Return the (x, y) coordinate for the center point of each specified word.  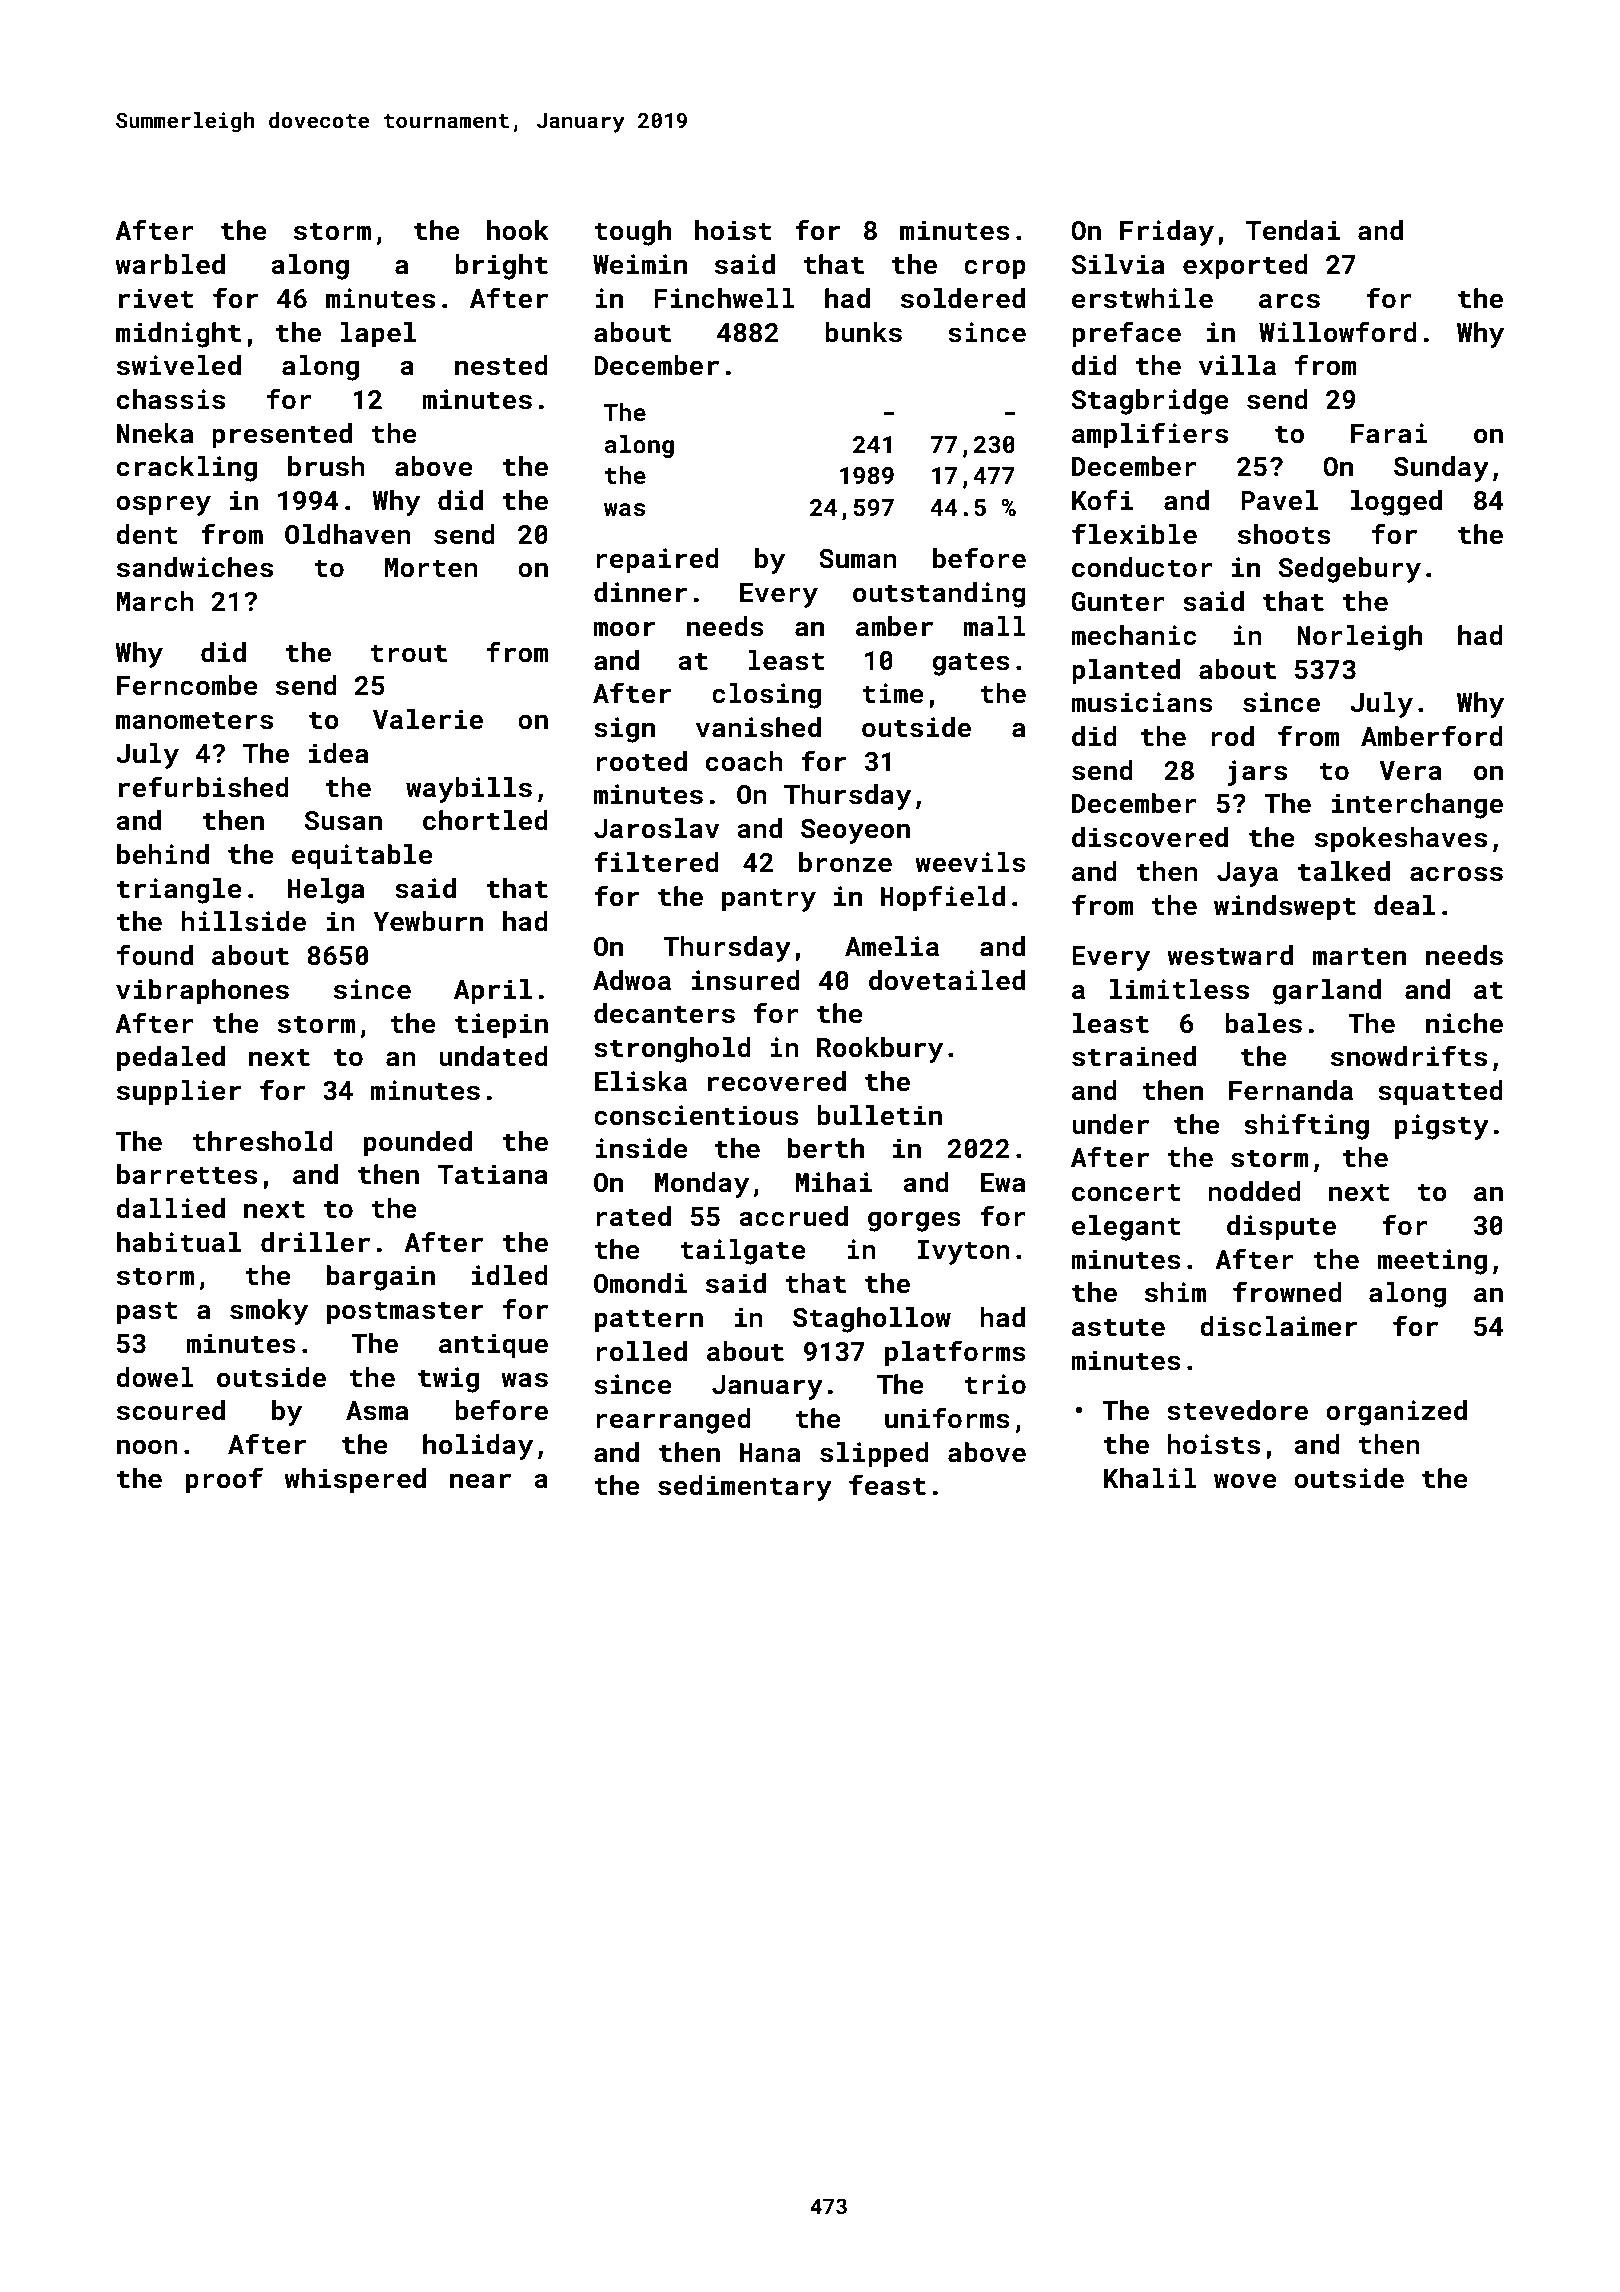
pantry (769, 900)
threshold (262, 1141)
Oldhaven (348, 534)
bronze (845, 862)
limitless (1179, 989)
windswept (1285, 908)
